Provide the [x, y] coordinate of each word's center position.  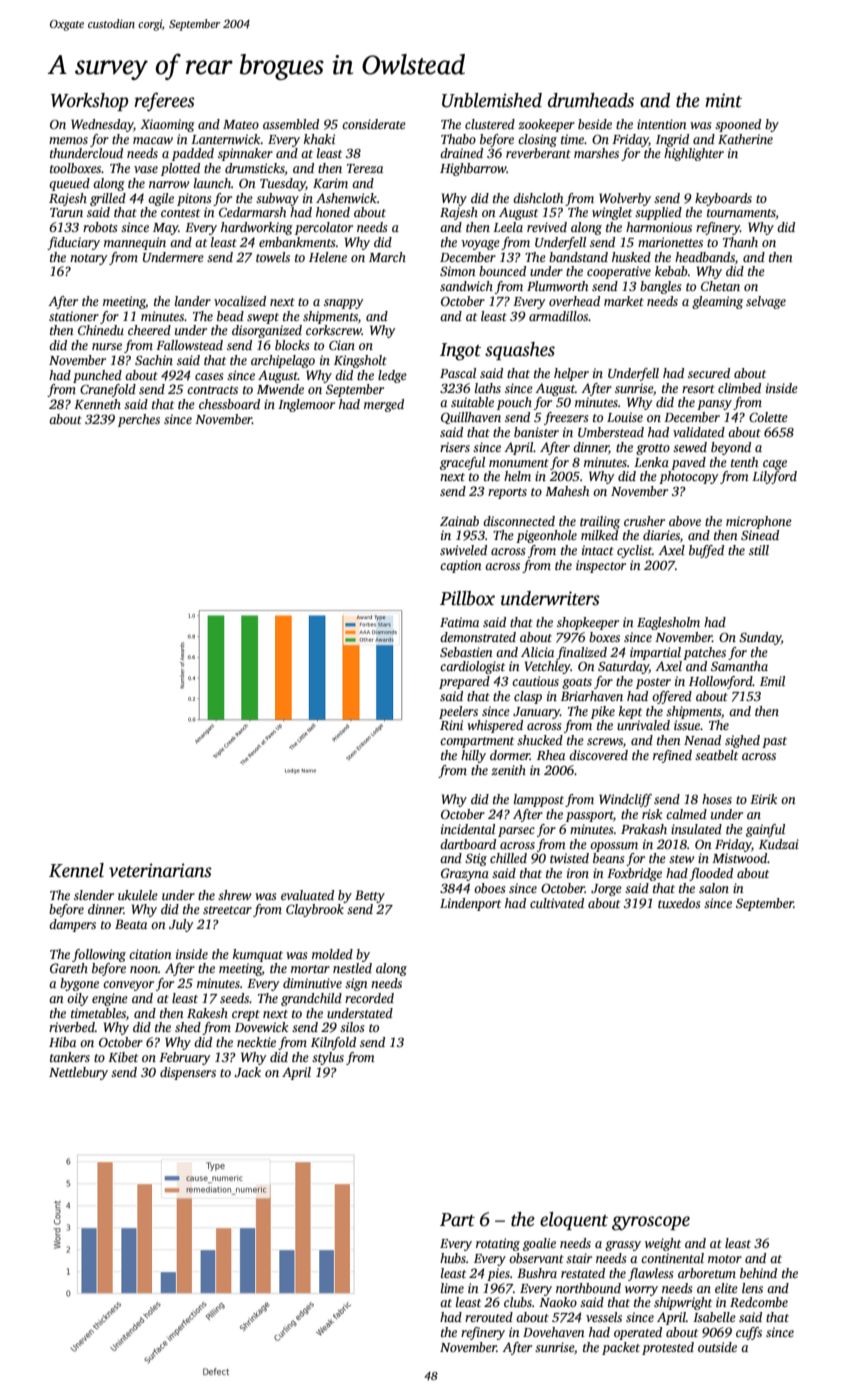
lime [452, 1288]
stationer [74, 316]
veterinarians [160, 870]
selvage [766, 302]
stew [681, 859]
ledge [392, 376]
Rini [451, 725]
